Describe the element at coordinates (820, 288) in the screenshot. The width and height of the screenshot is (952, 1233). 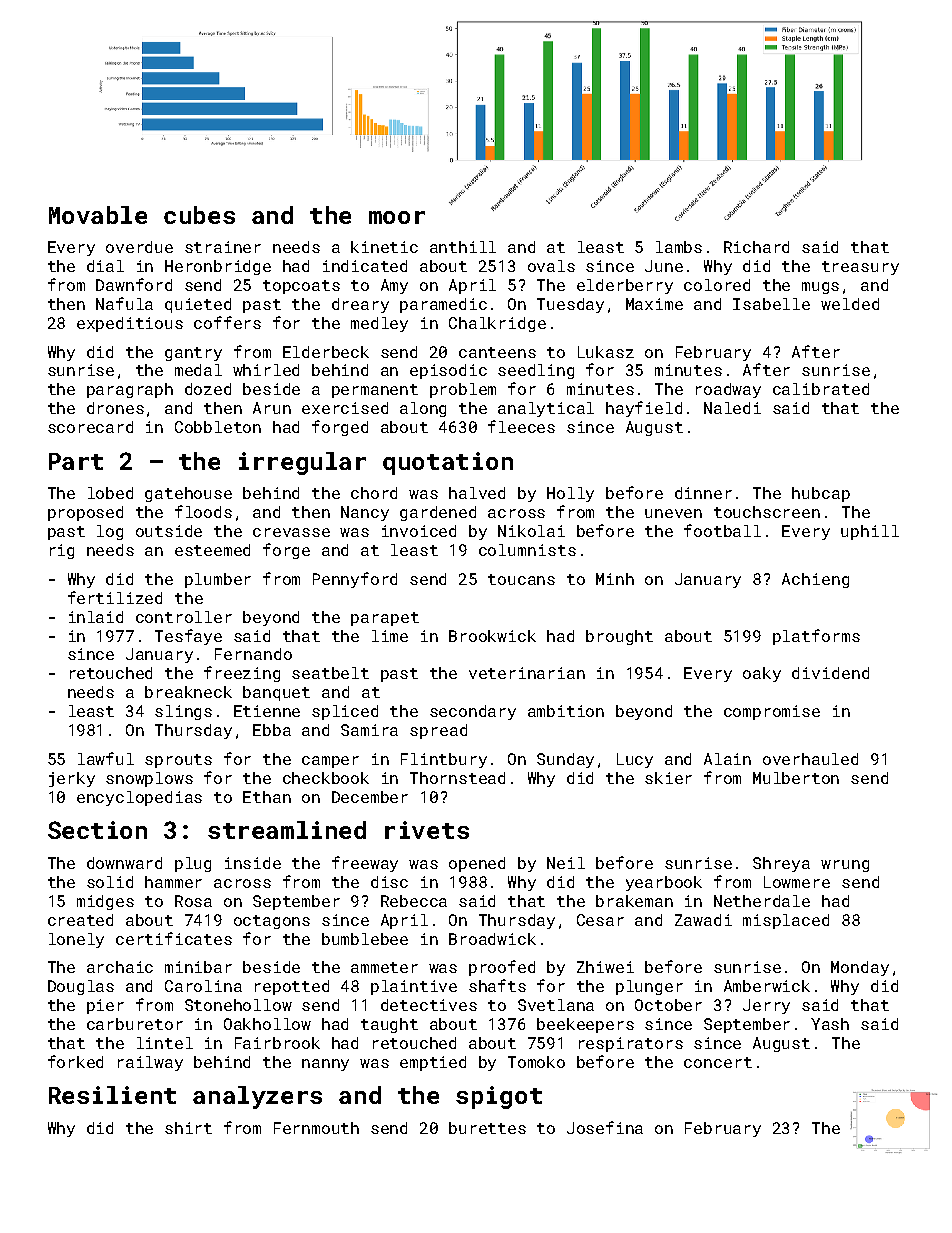
I see `mugs` at that location.
